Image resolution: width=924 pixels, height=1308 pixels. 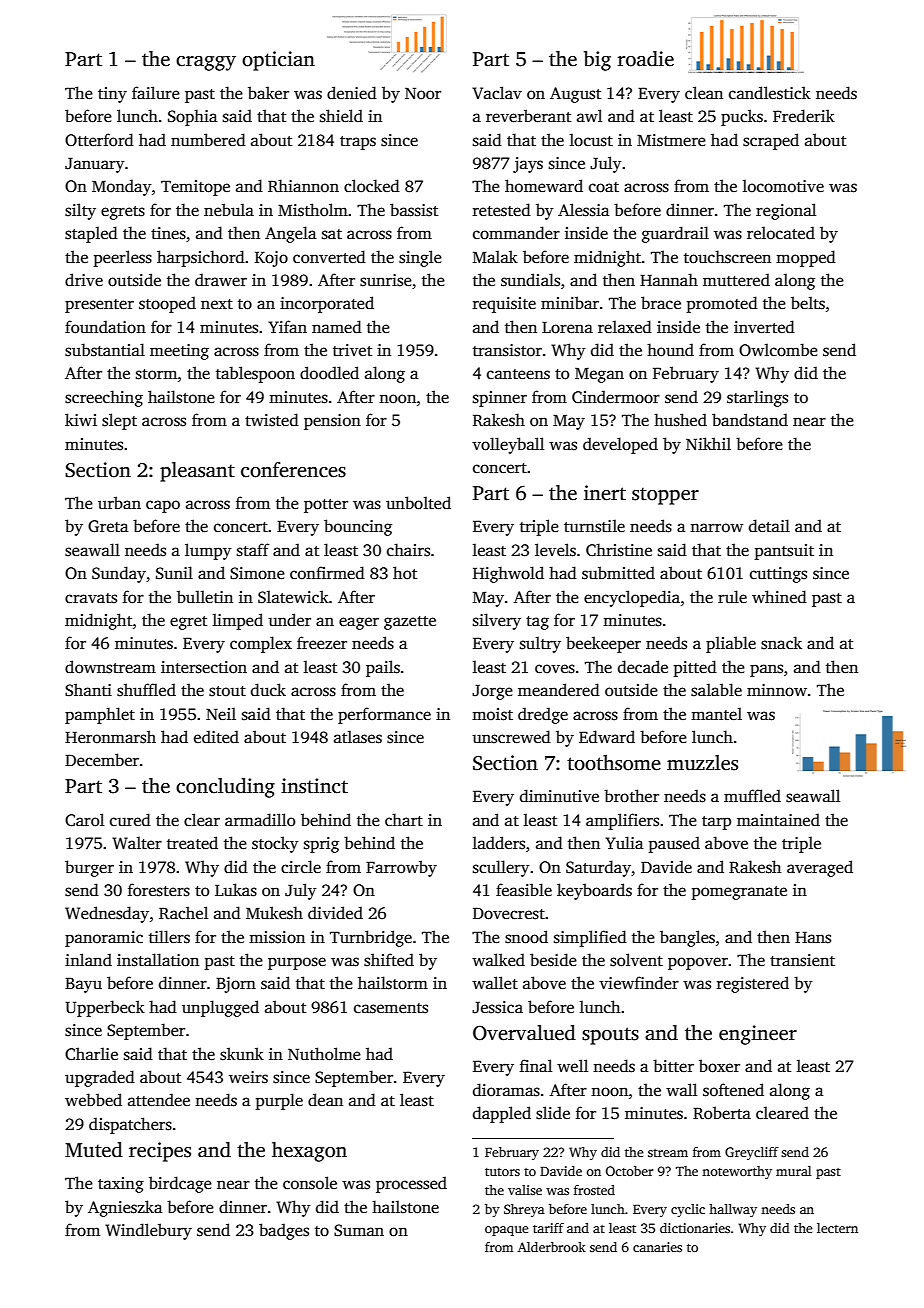 What do you see at coordinates (391, 1008) in the image?
I see `casements` at bounding box center [391, 1008].
